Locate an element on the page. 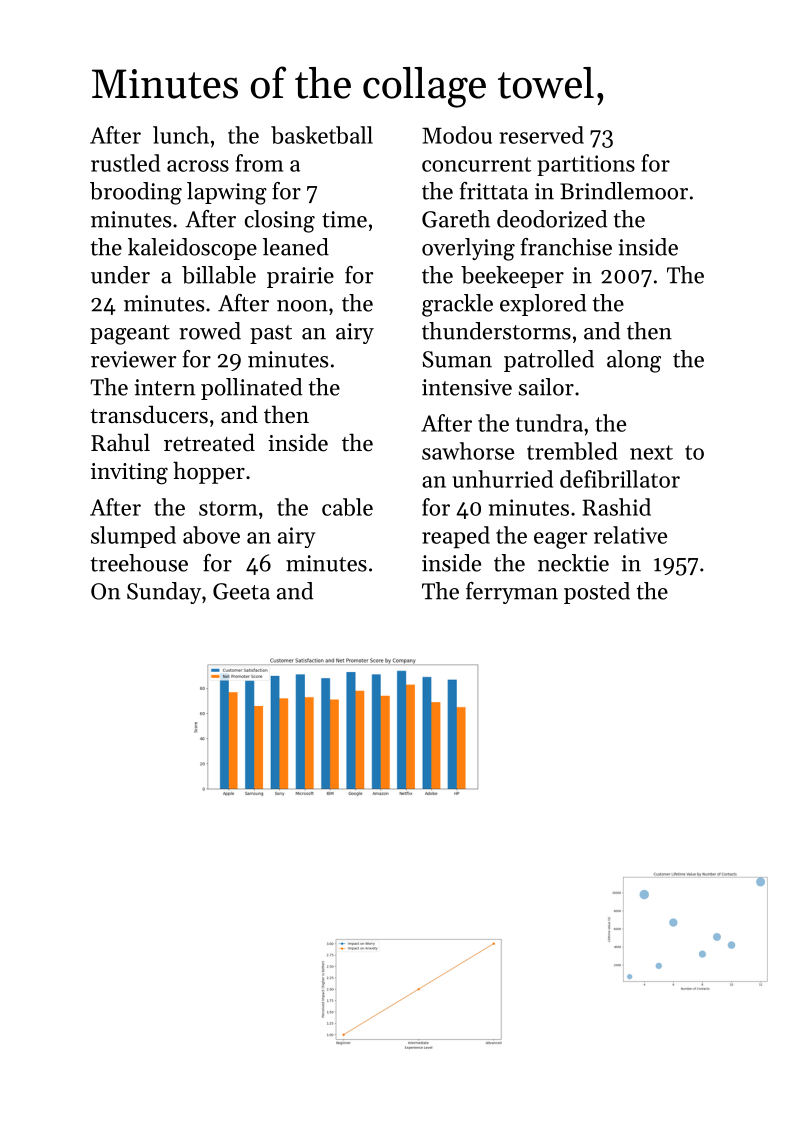 The image size is (795, 1128). pollinated is located at coordinates (251, 389).
